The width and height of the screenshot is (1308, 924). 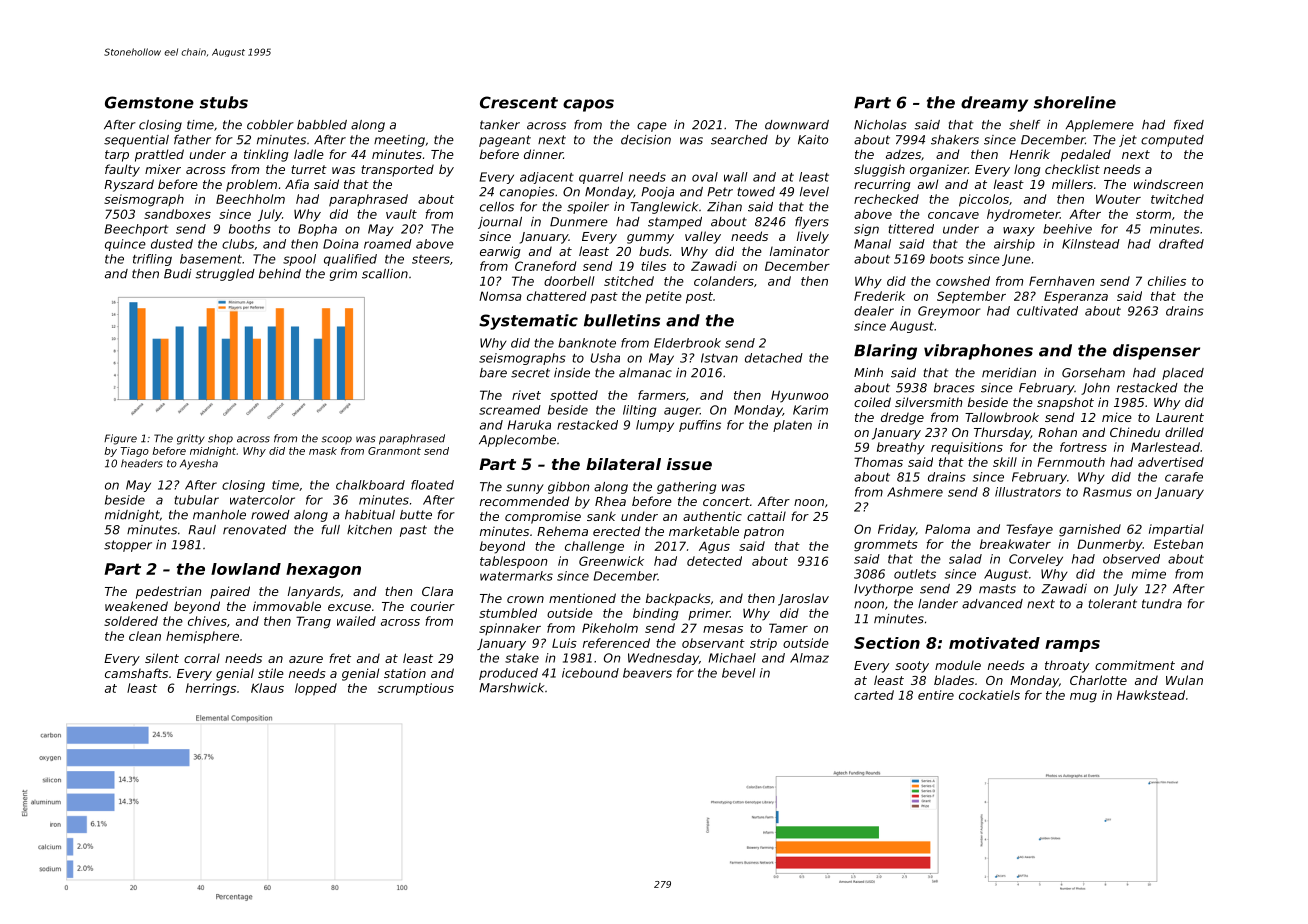 What do you see at coordinates (149, 102) in the screenshot?
I see `Gemstone` at bounding box center [149, 102].
